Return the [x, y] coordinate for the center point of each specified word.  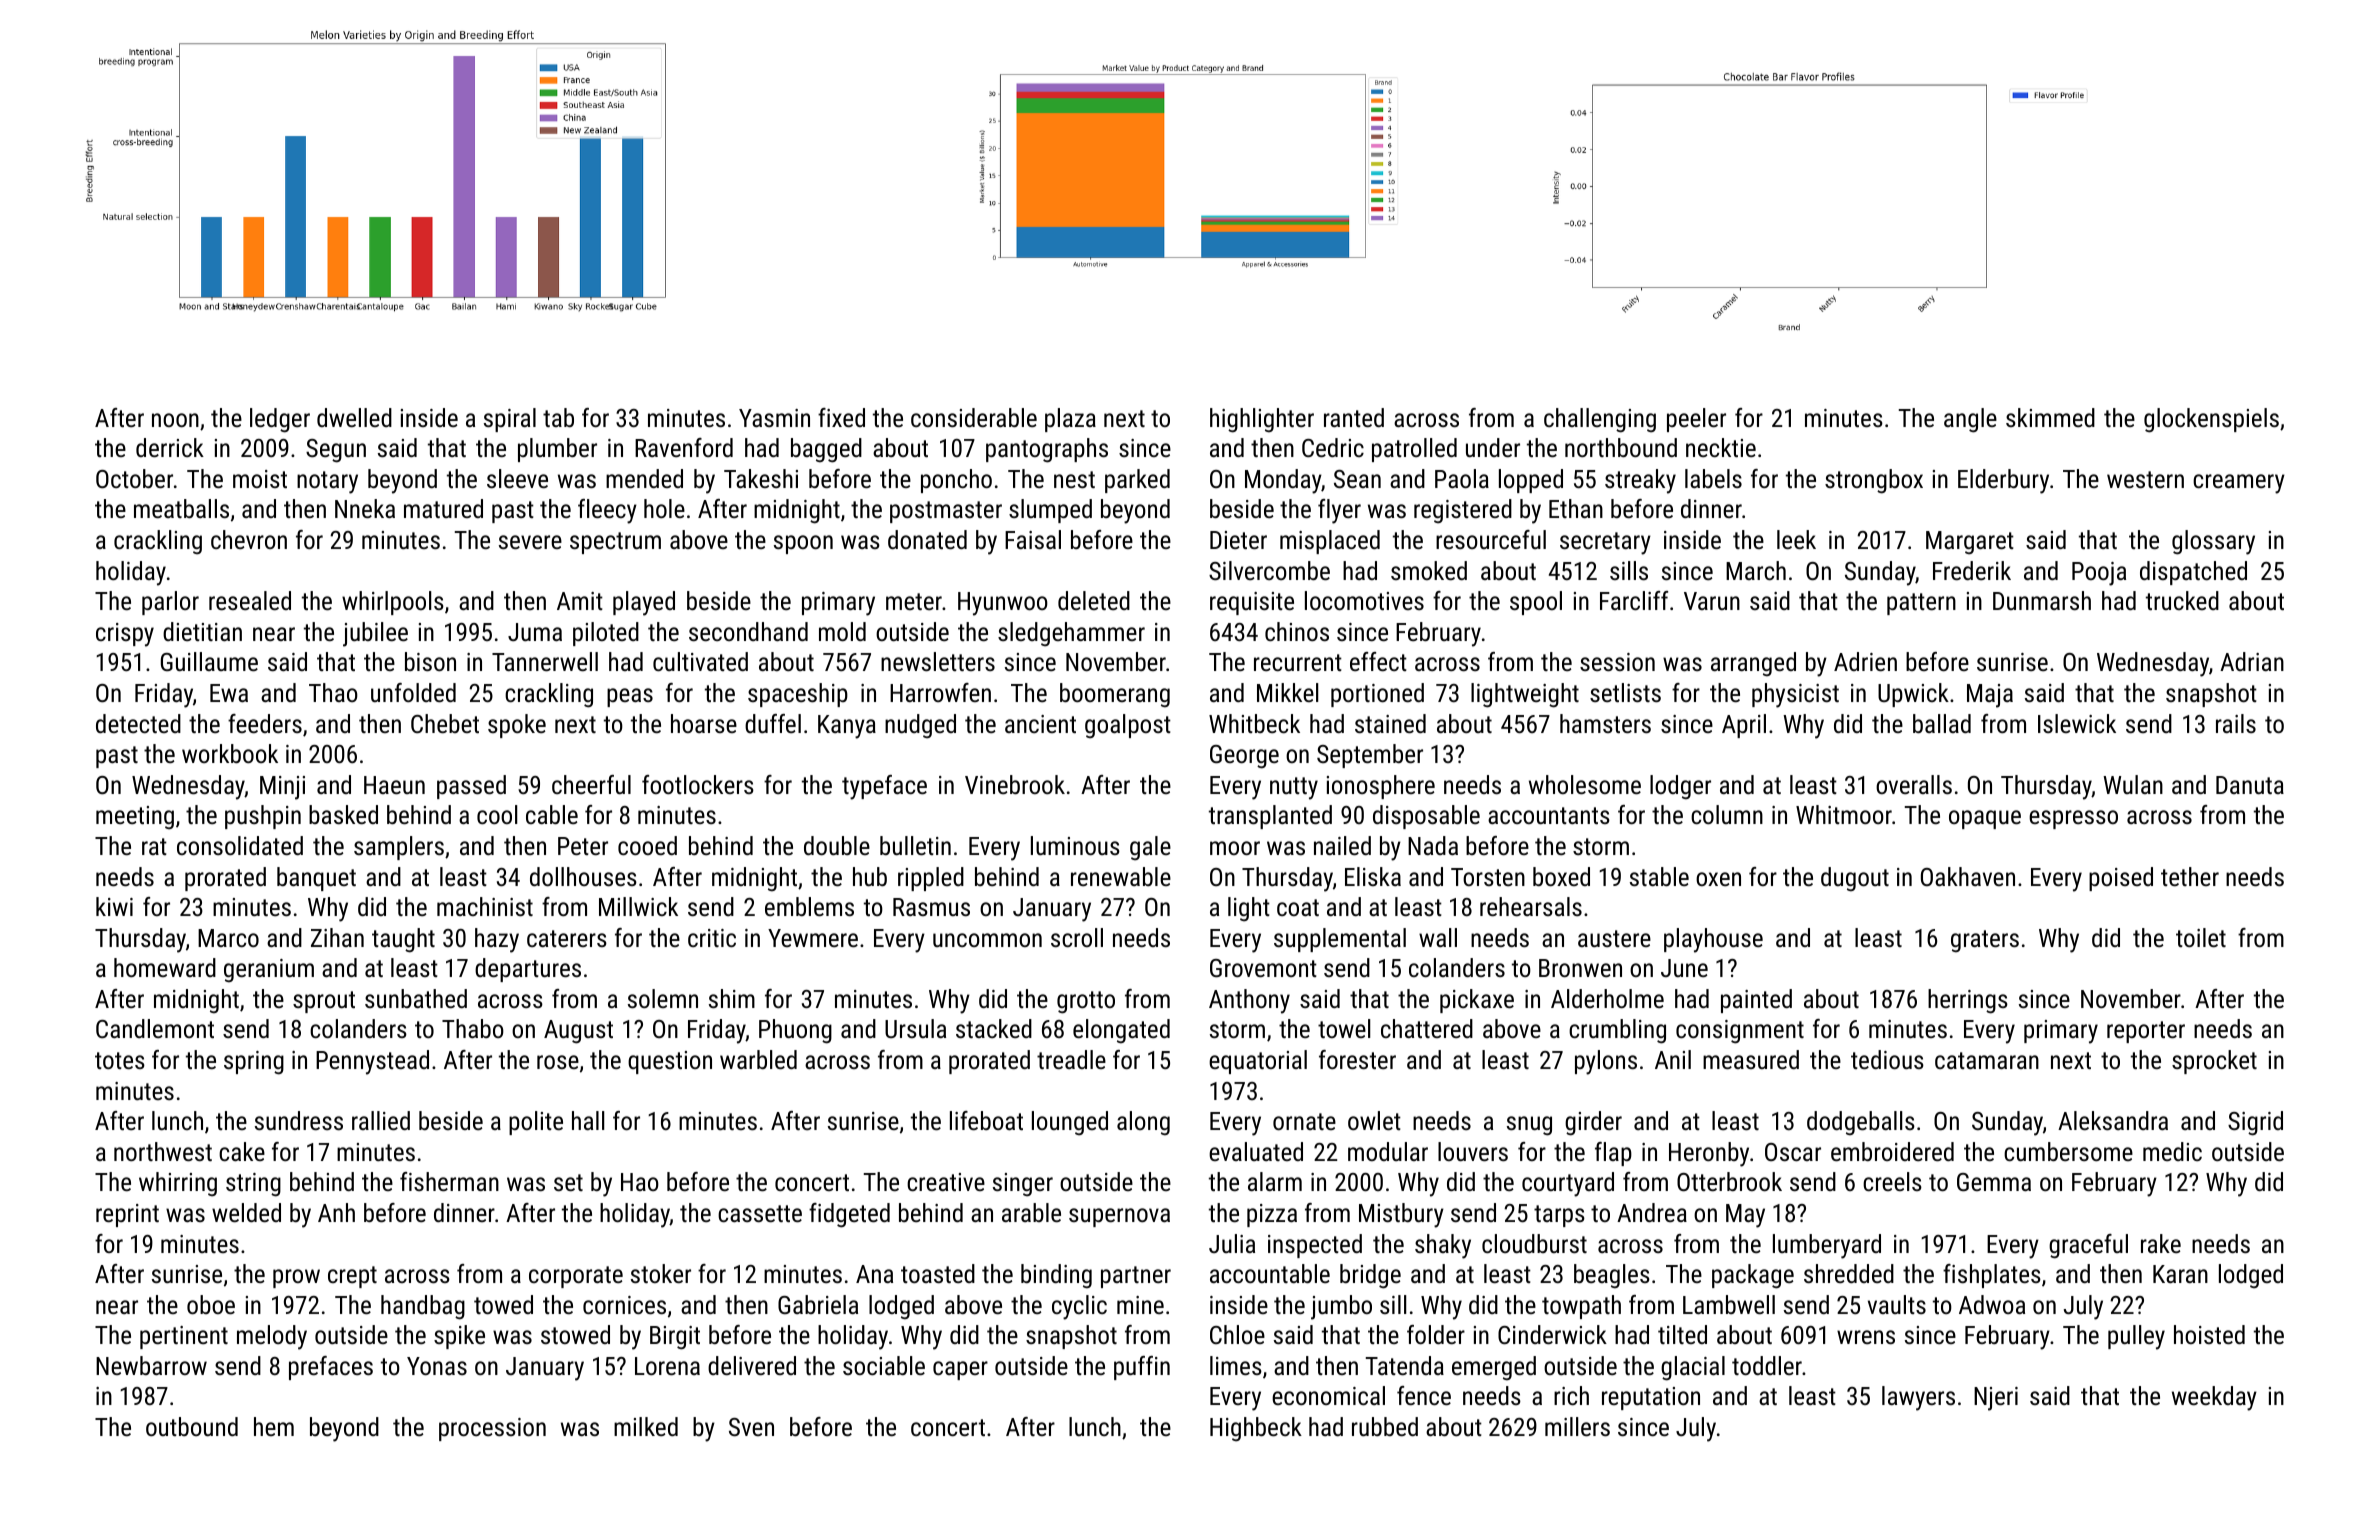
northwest [163, 1151]
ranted [1354, 417]
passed [471, 787]
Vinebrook [1015, 784]
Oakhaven [1968, 876]
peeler [1696, 420]
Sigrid [2255, 1123]
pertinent [184, 1337]
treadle [1071, 1059]
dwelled [354, 417]
